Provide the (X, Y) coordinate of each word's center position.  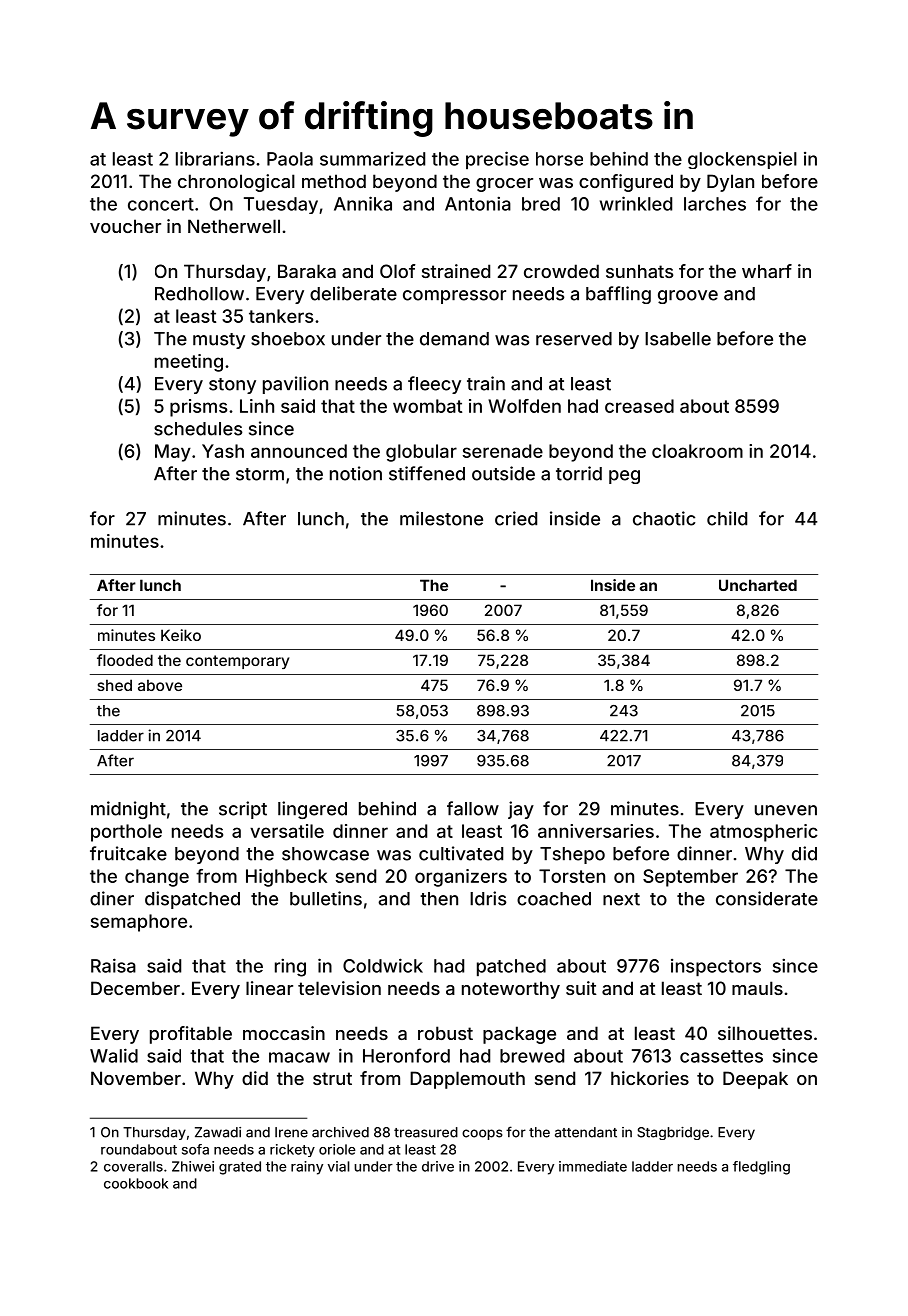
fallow (473, 808)
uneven (786, 810)
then (439, 899)
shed (114, 685)
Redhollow (199, 294)
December (135, 988)
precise (497, 160)
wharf (767, 271)
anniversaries (596, 831)
